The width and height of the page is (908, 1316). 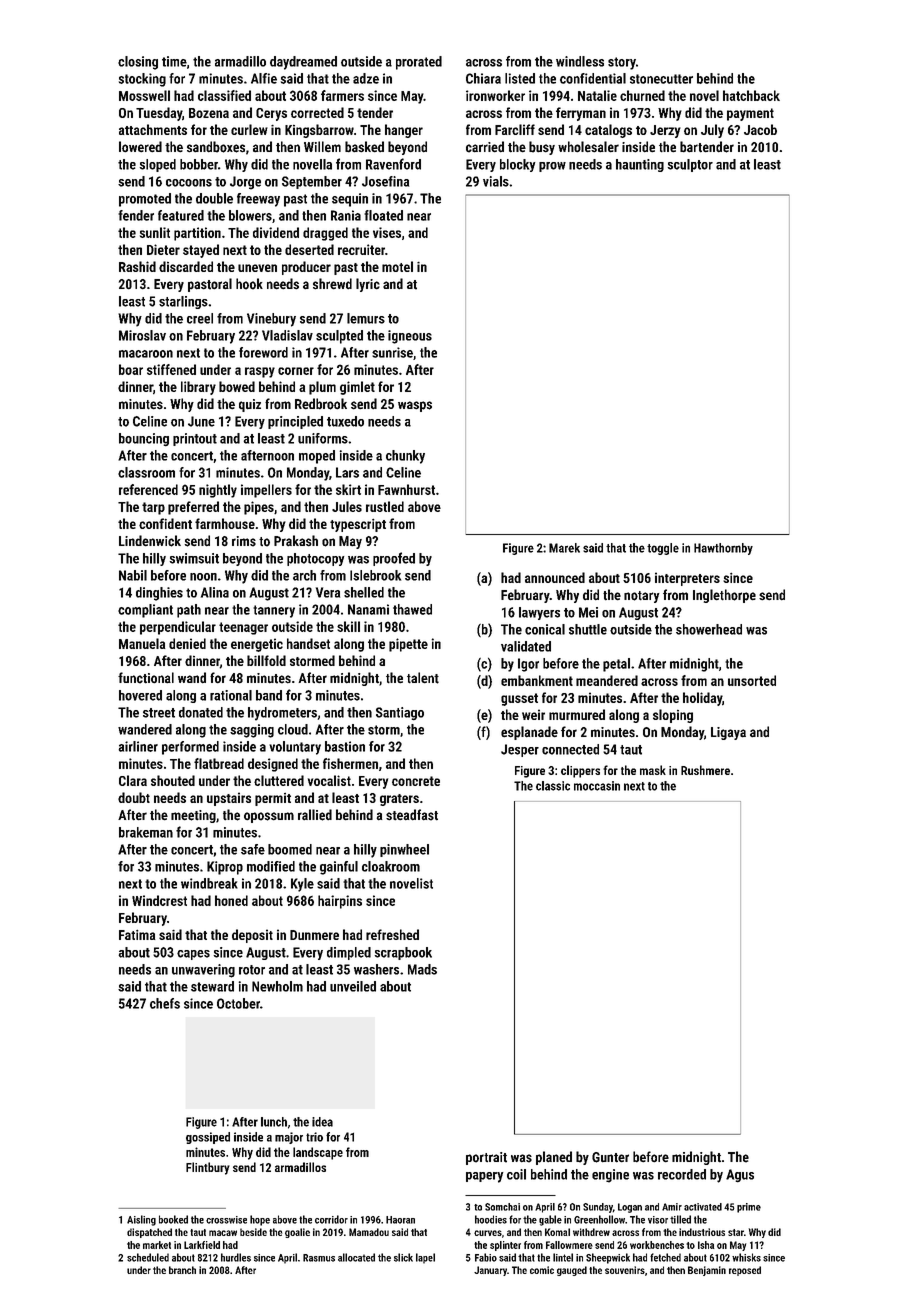 What do you see at coordinates (486, 1158) in the page?
I see `portrait` at bounding box center [486, 1158].
